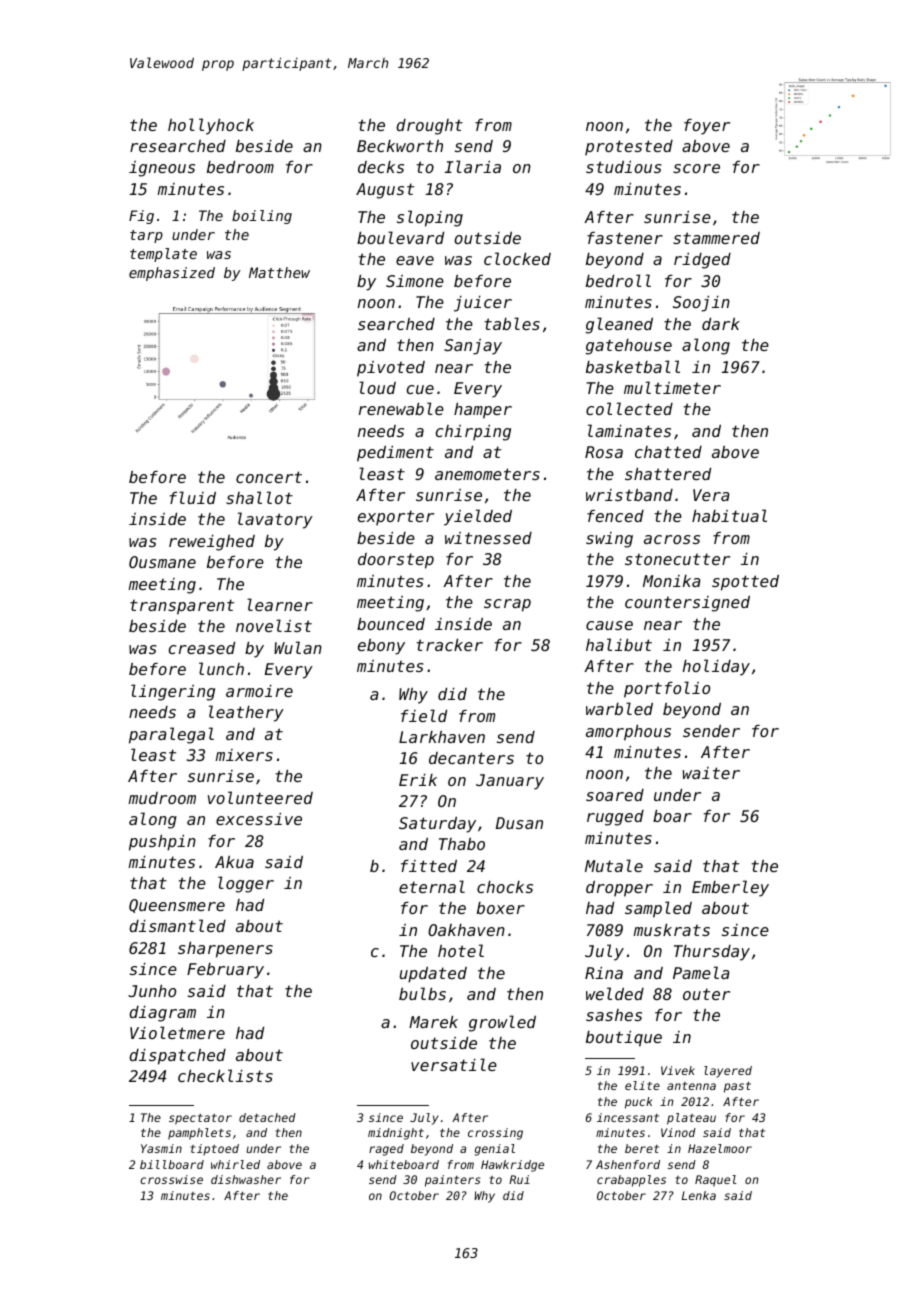 Image resolution: width=908 pixels, height=1316 pixels. What do you see at coordinates (452, 1181) in the document?
I see `painters` at bounding box center [452, 1181].
